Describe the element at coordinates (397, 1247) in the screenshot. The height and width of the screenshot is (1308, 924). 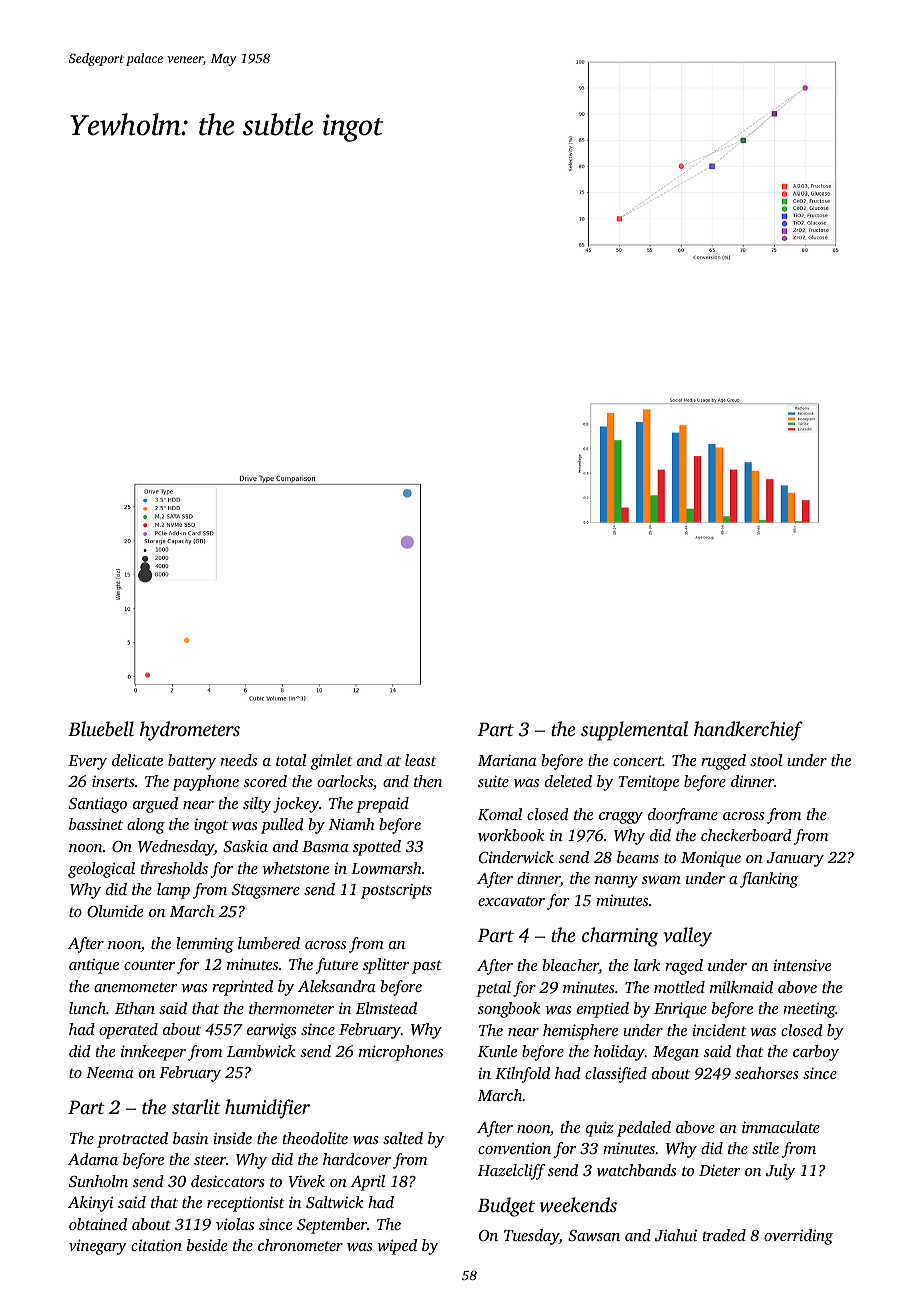
I see `wiped` at that location.
